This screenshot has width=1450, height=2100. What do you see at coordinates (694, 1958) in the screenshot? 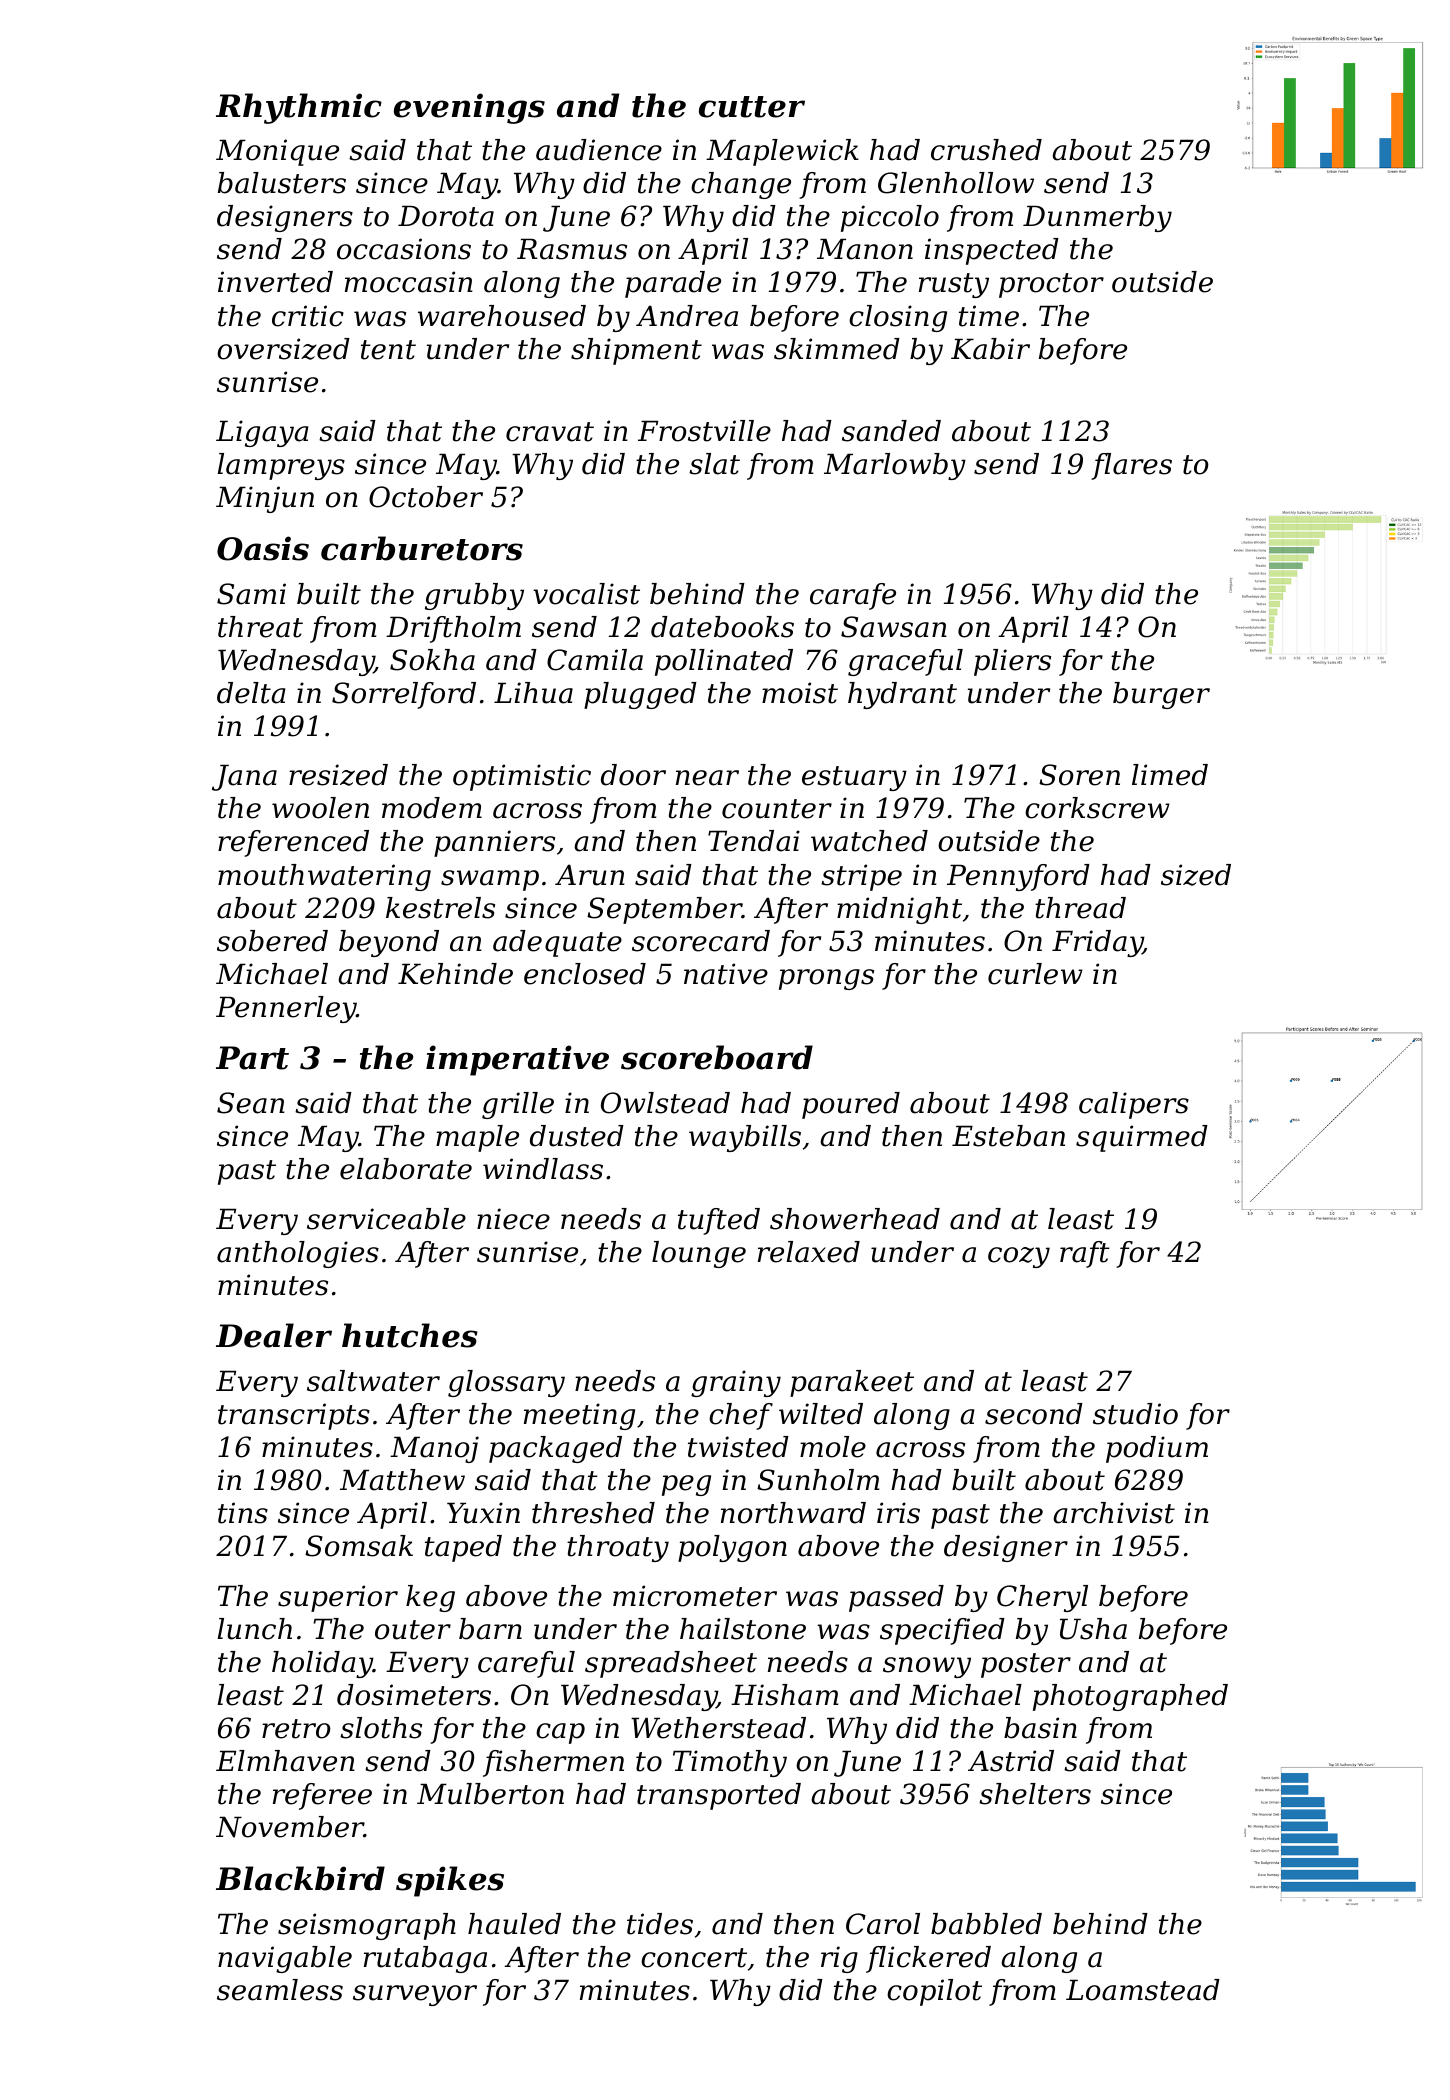
I see `concert` at bounding box center [694, 1958].
